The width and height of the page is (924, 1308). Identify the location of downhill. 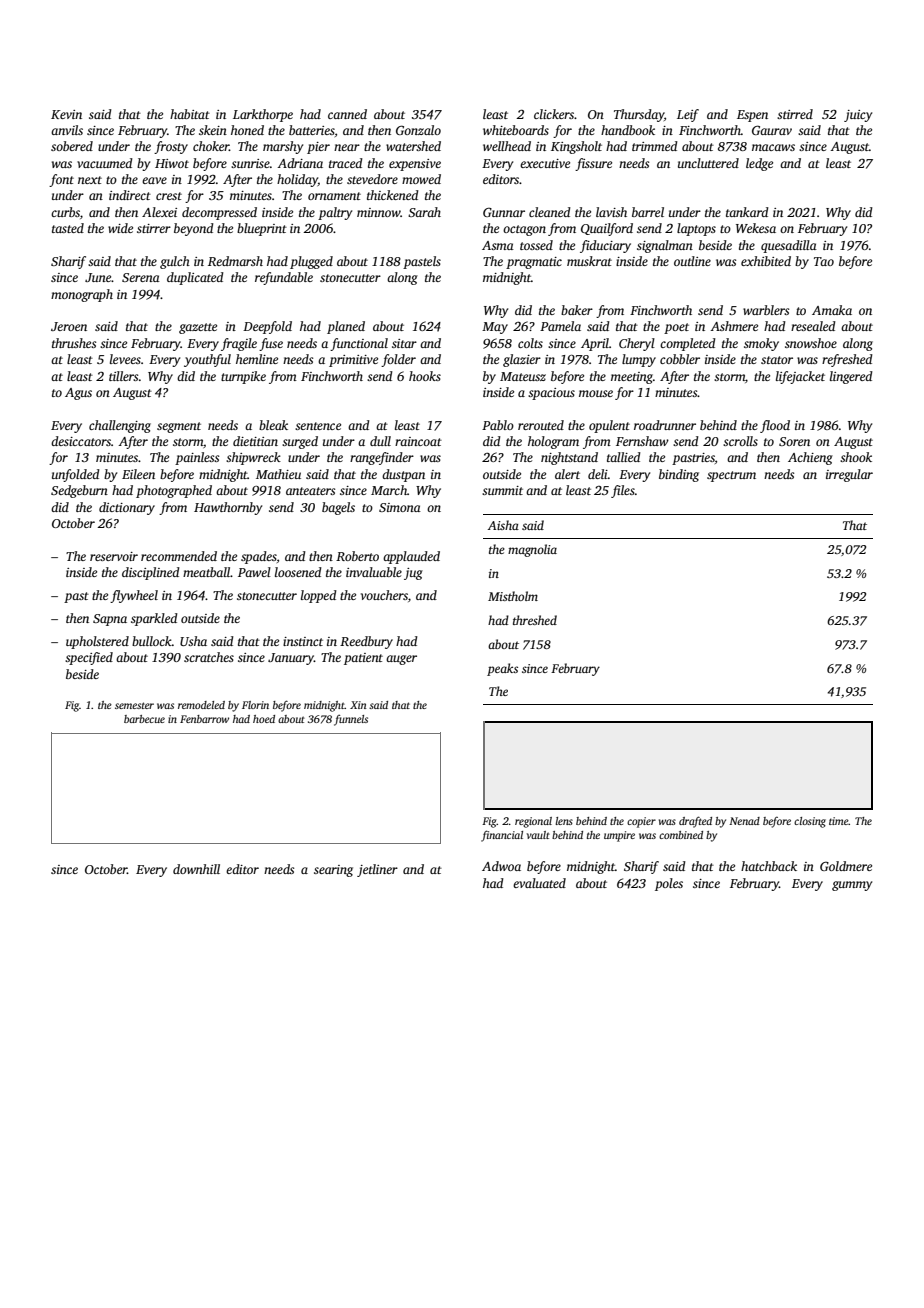
(196, 869).
